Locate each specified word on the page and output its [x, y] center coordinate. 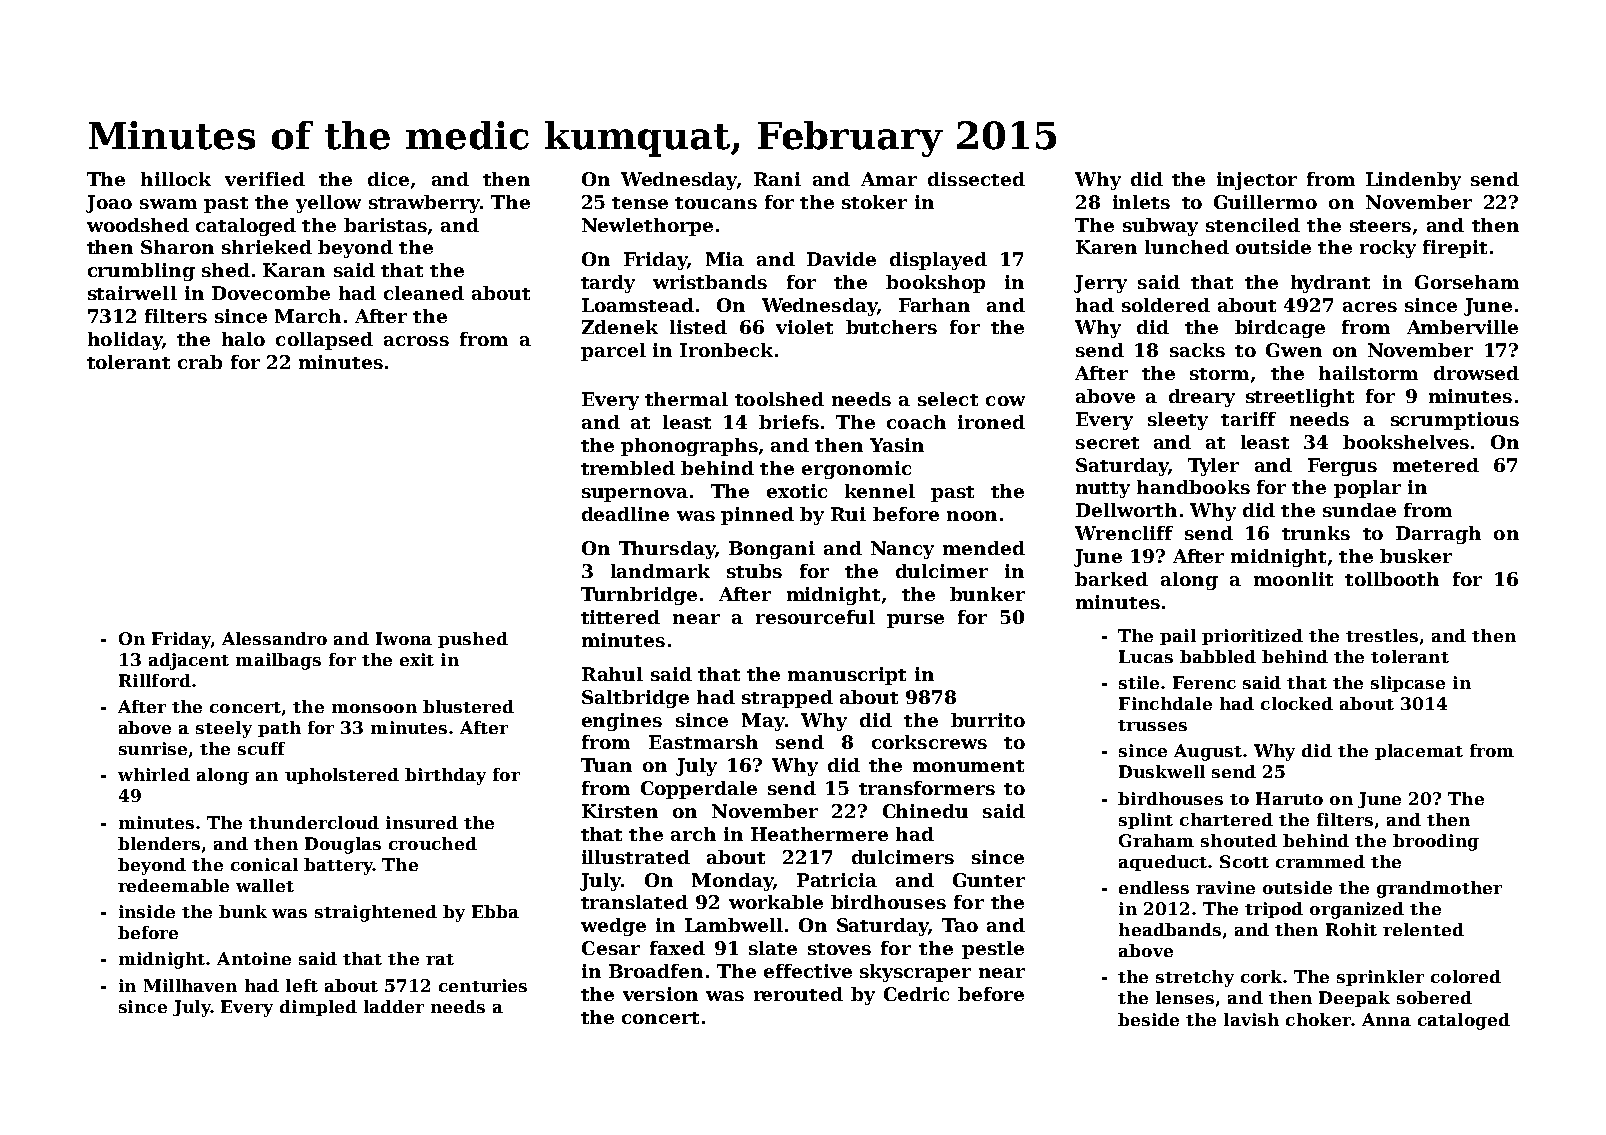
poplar [1367, 489]
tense [640, 203]
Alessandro [274, 638]
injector [1257, 181]
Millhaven [190, 985]
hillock [176, 179]
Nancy [902, 550]
